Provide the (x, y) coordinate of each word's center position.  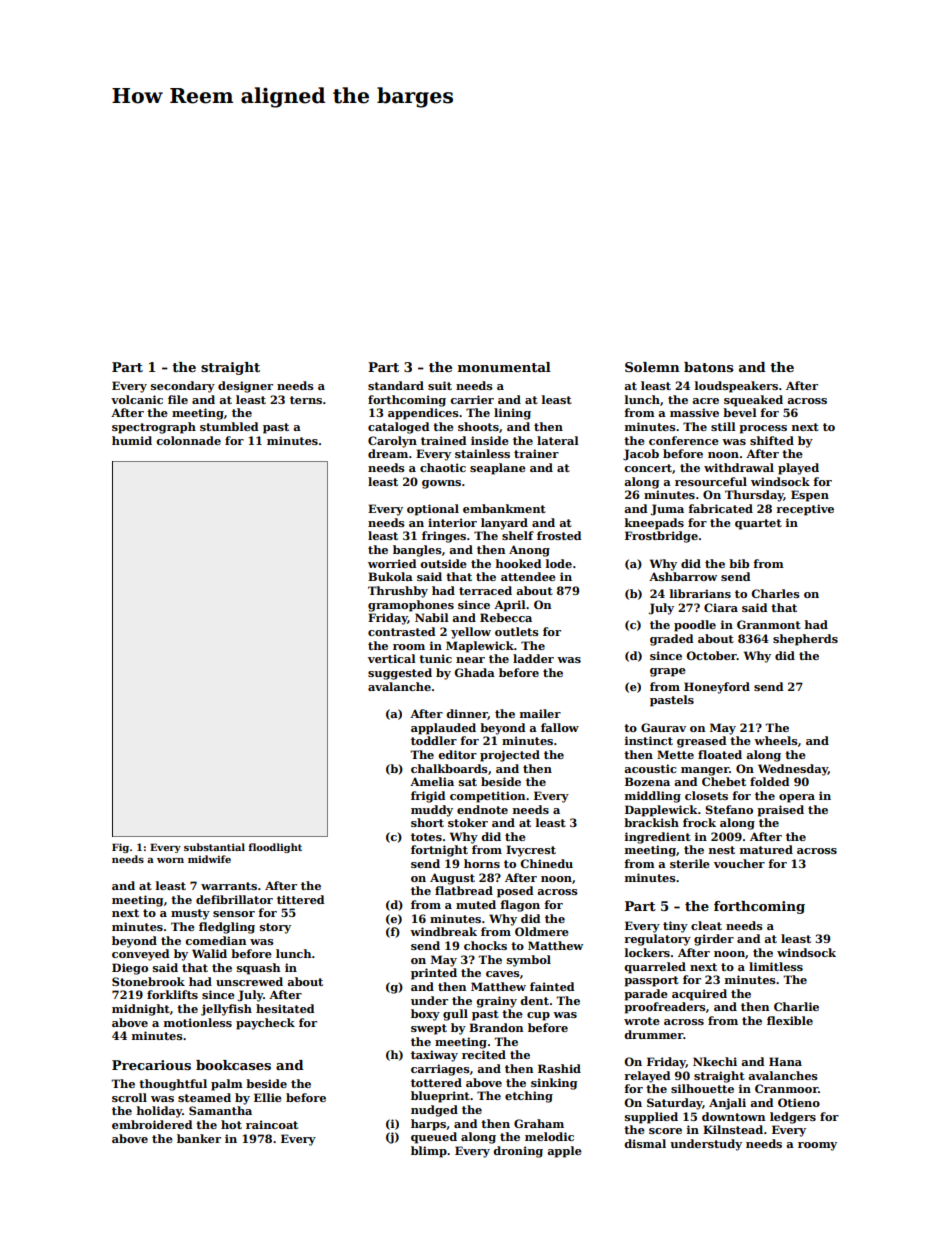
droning (518, 1152)
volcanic (137, 399)
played (798, 469)
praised (780, 811)
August (452, 879)
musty (190, 914)
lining (512, 414)
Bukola (390, 576)
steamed (204, 1097)
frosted (559, 535)
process (763, 429)
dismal (645, 1143)
